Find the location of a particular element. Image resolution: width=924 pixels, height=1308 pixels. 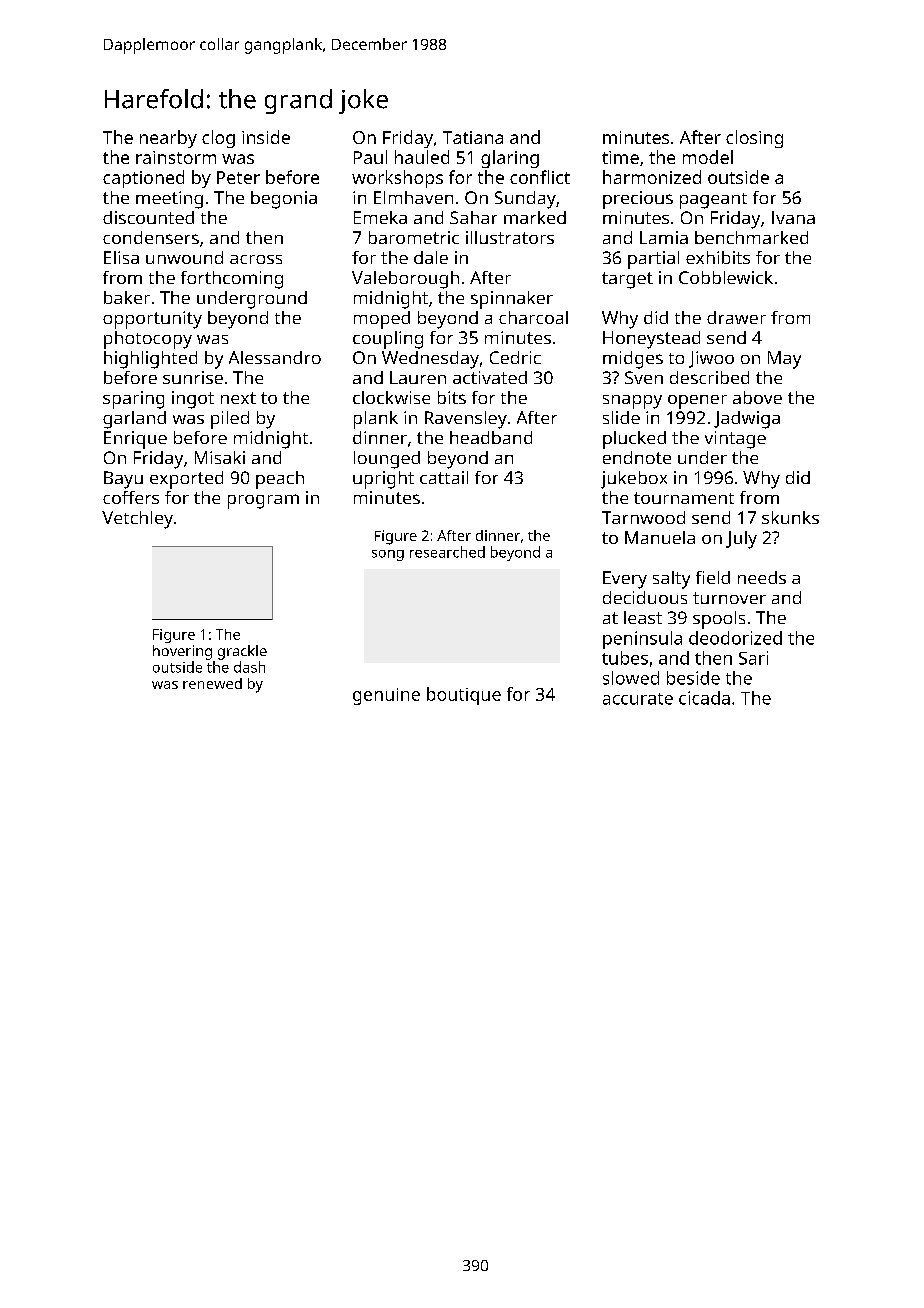

activated is located at coordinates (490, 377).
